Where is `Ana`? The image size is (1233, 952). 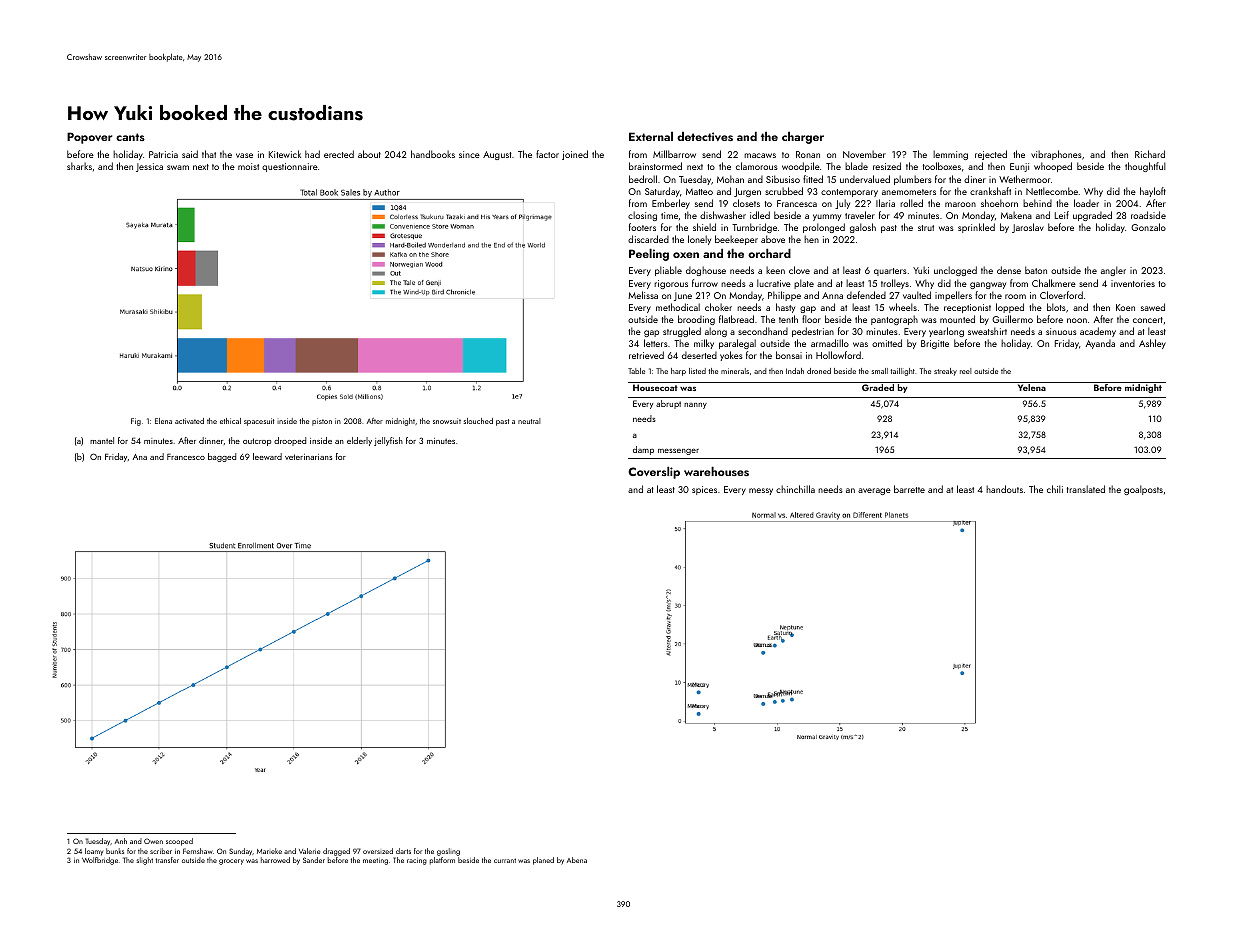
Ana is located at coordinates (140, 457).
